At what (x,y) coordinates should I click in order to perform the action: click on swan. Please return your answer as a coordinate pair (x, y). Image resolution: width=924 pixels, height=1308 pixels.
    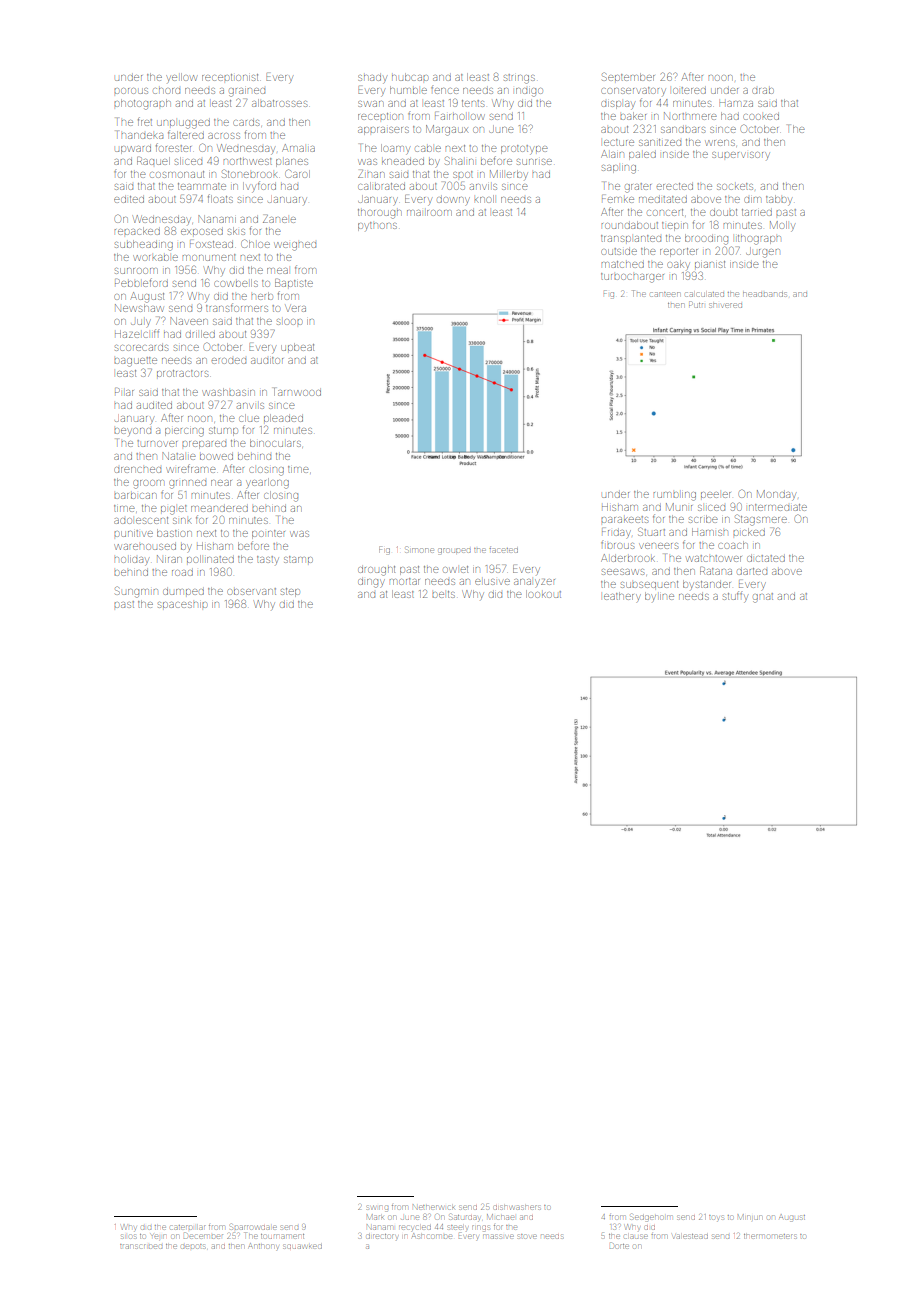
    Looking at the image, I should click on (370, 104).
